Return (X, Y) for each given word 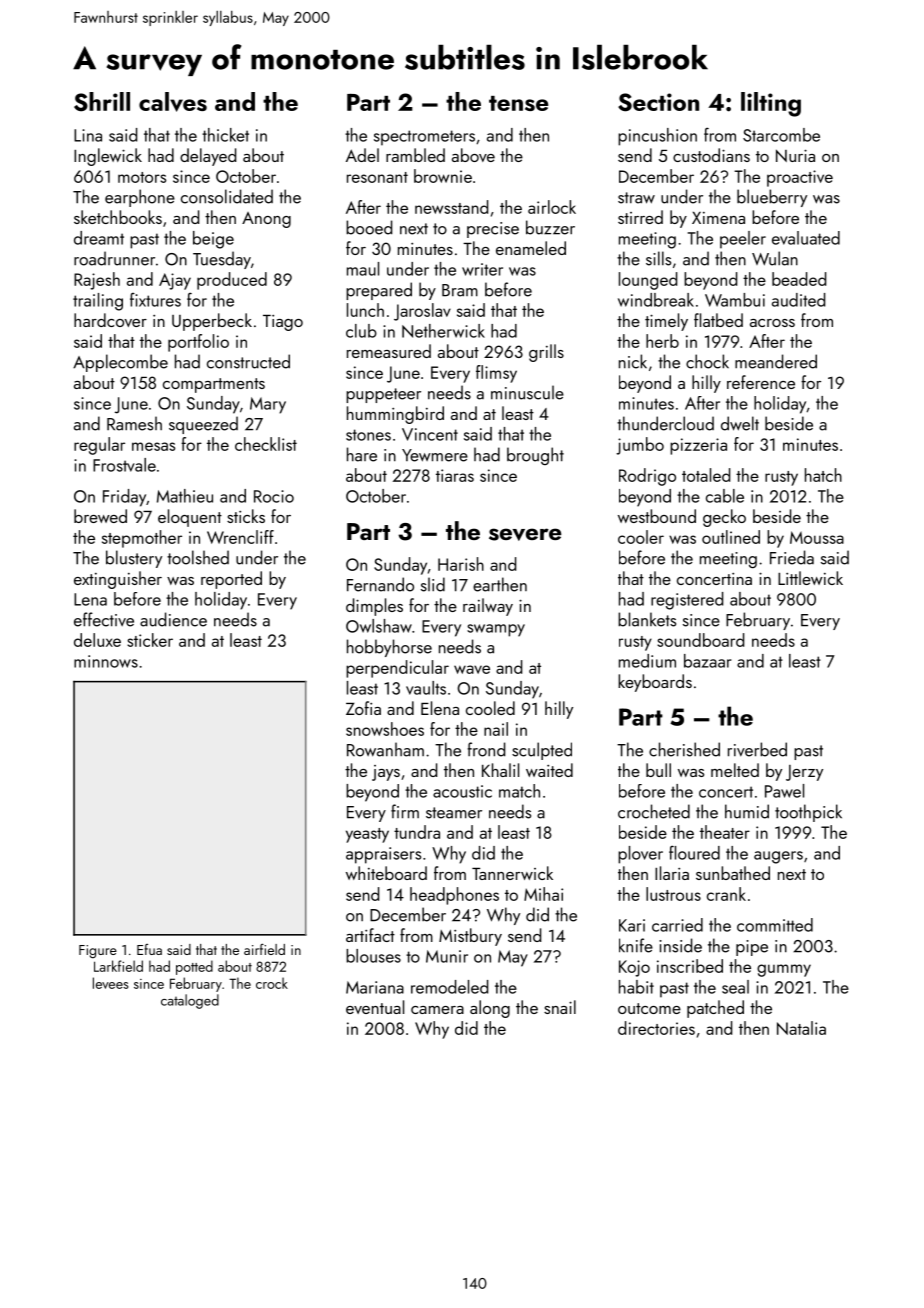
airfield (264, 949)
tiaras (455, 475)
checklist (266, 444)
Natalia (801, 1028)
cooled (490, 708)
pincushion (657, 137)
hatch (823, 475)
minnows (106, 661)
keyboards (655, 683)
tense (518, 103)
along (490, 1009)
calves (173, 102)
